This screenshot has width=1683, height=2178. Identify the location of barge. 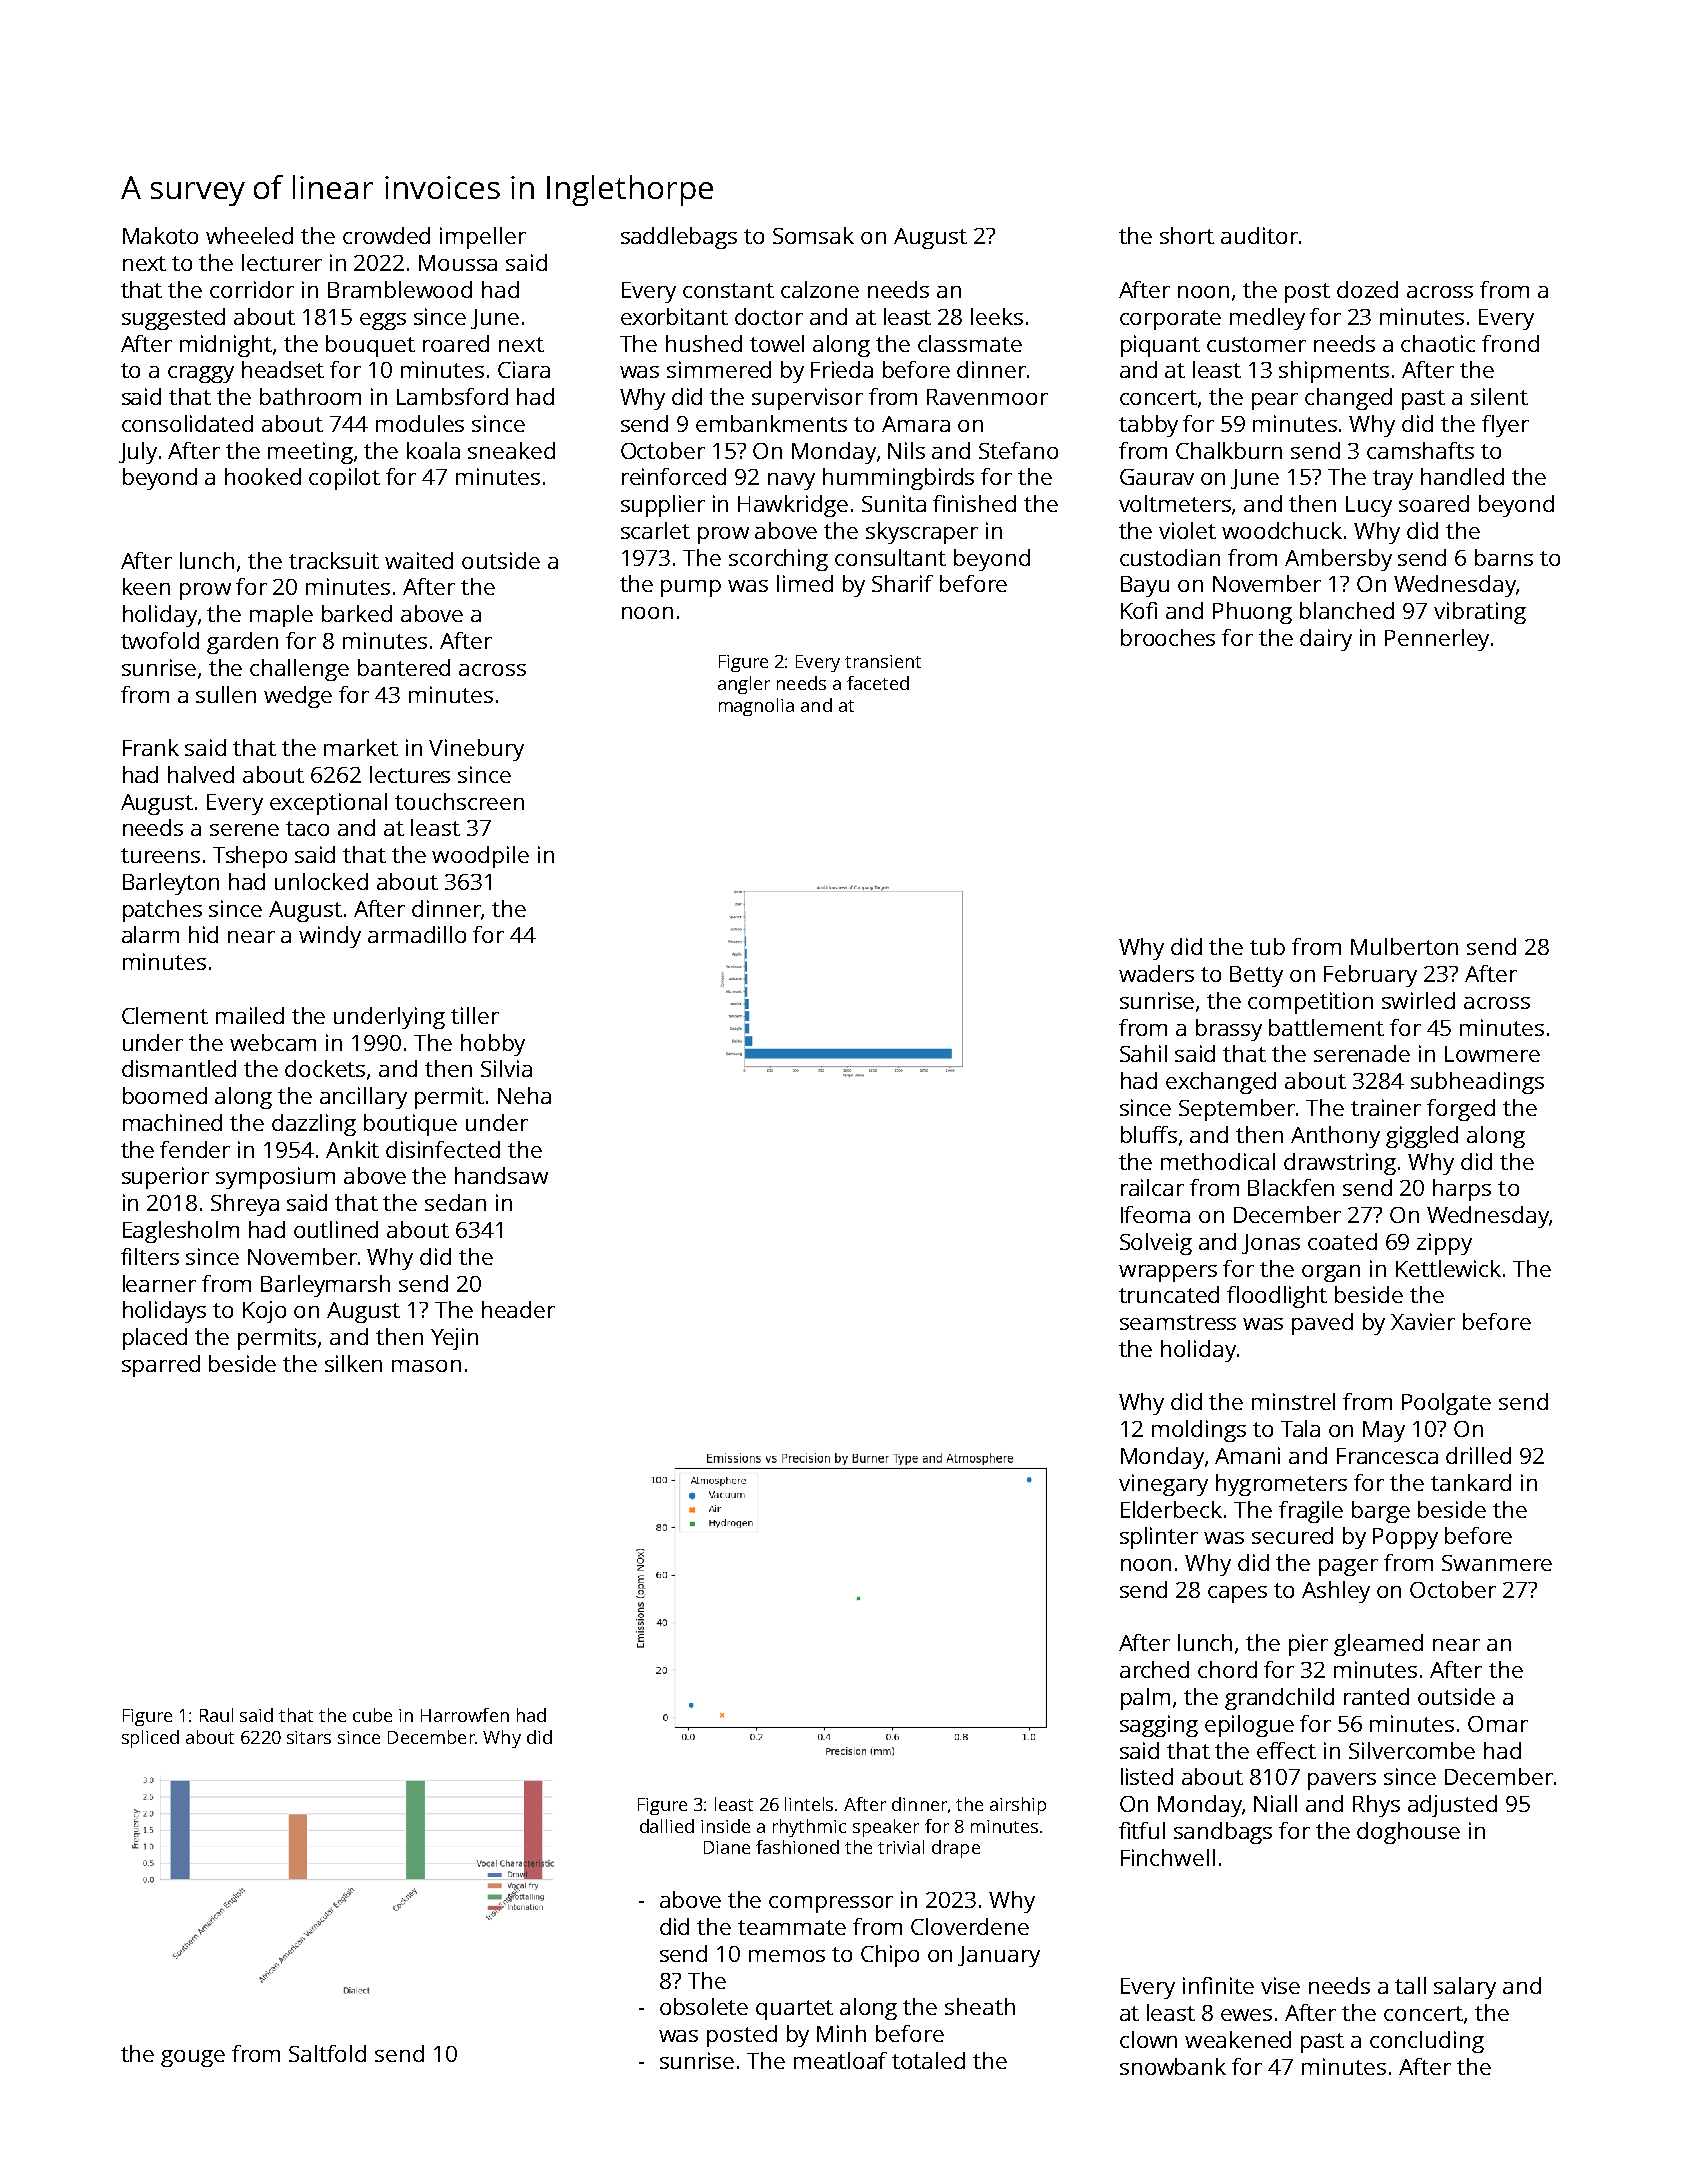
(1381, 1512).
